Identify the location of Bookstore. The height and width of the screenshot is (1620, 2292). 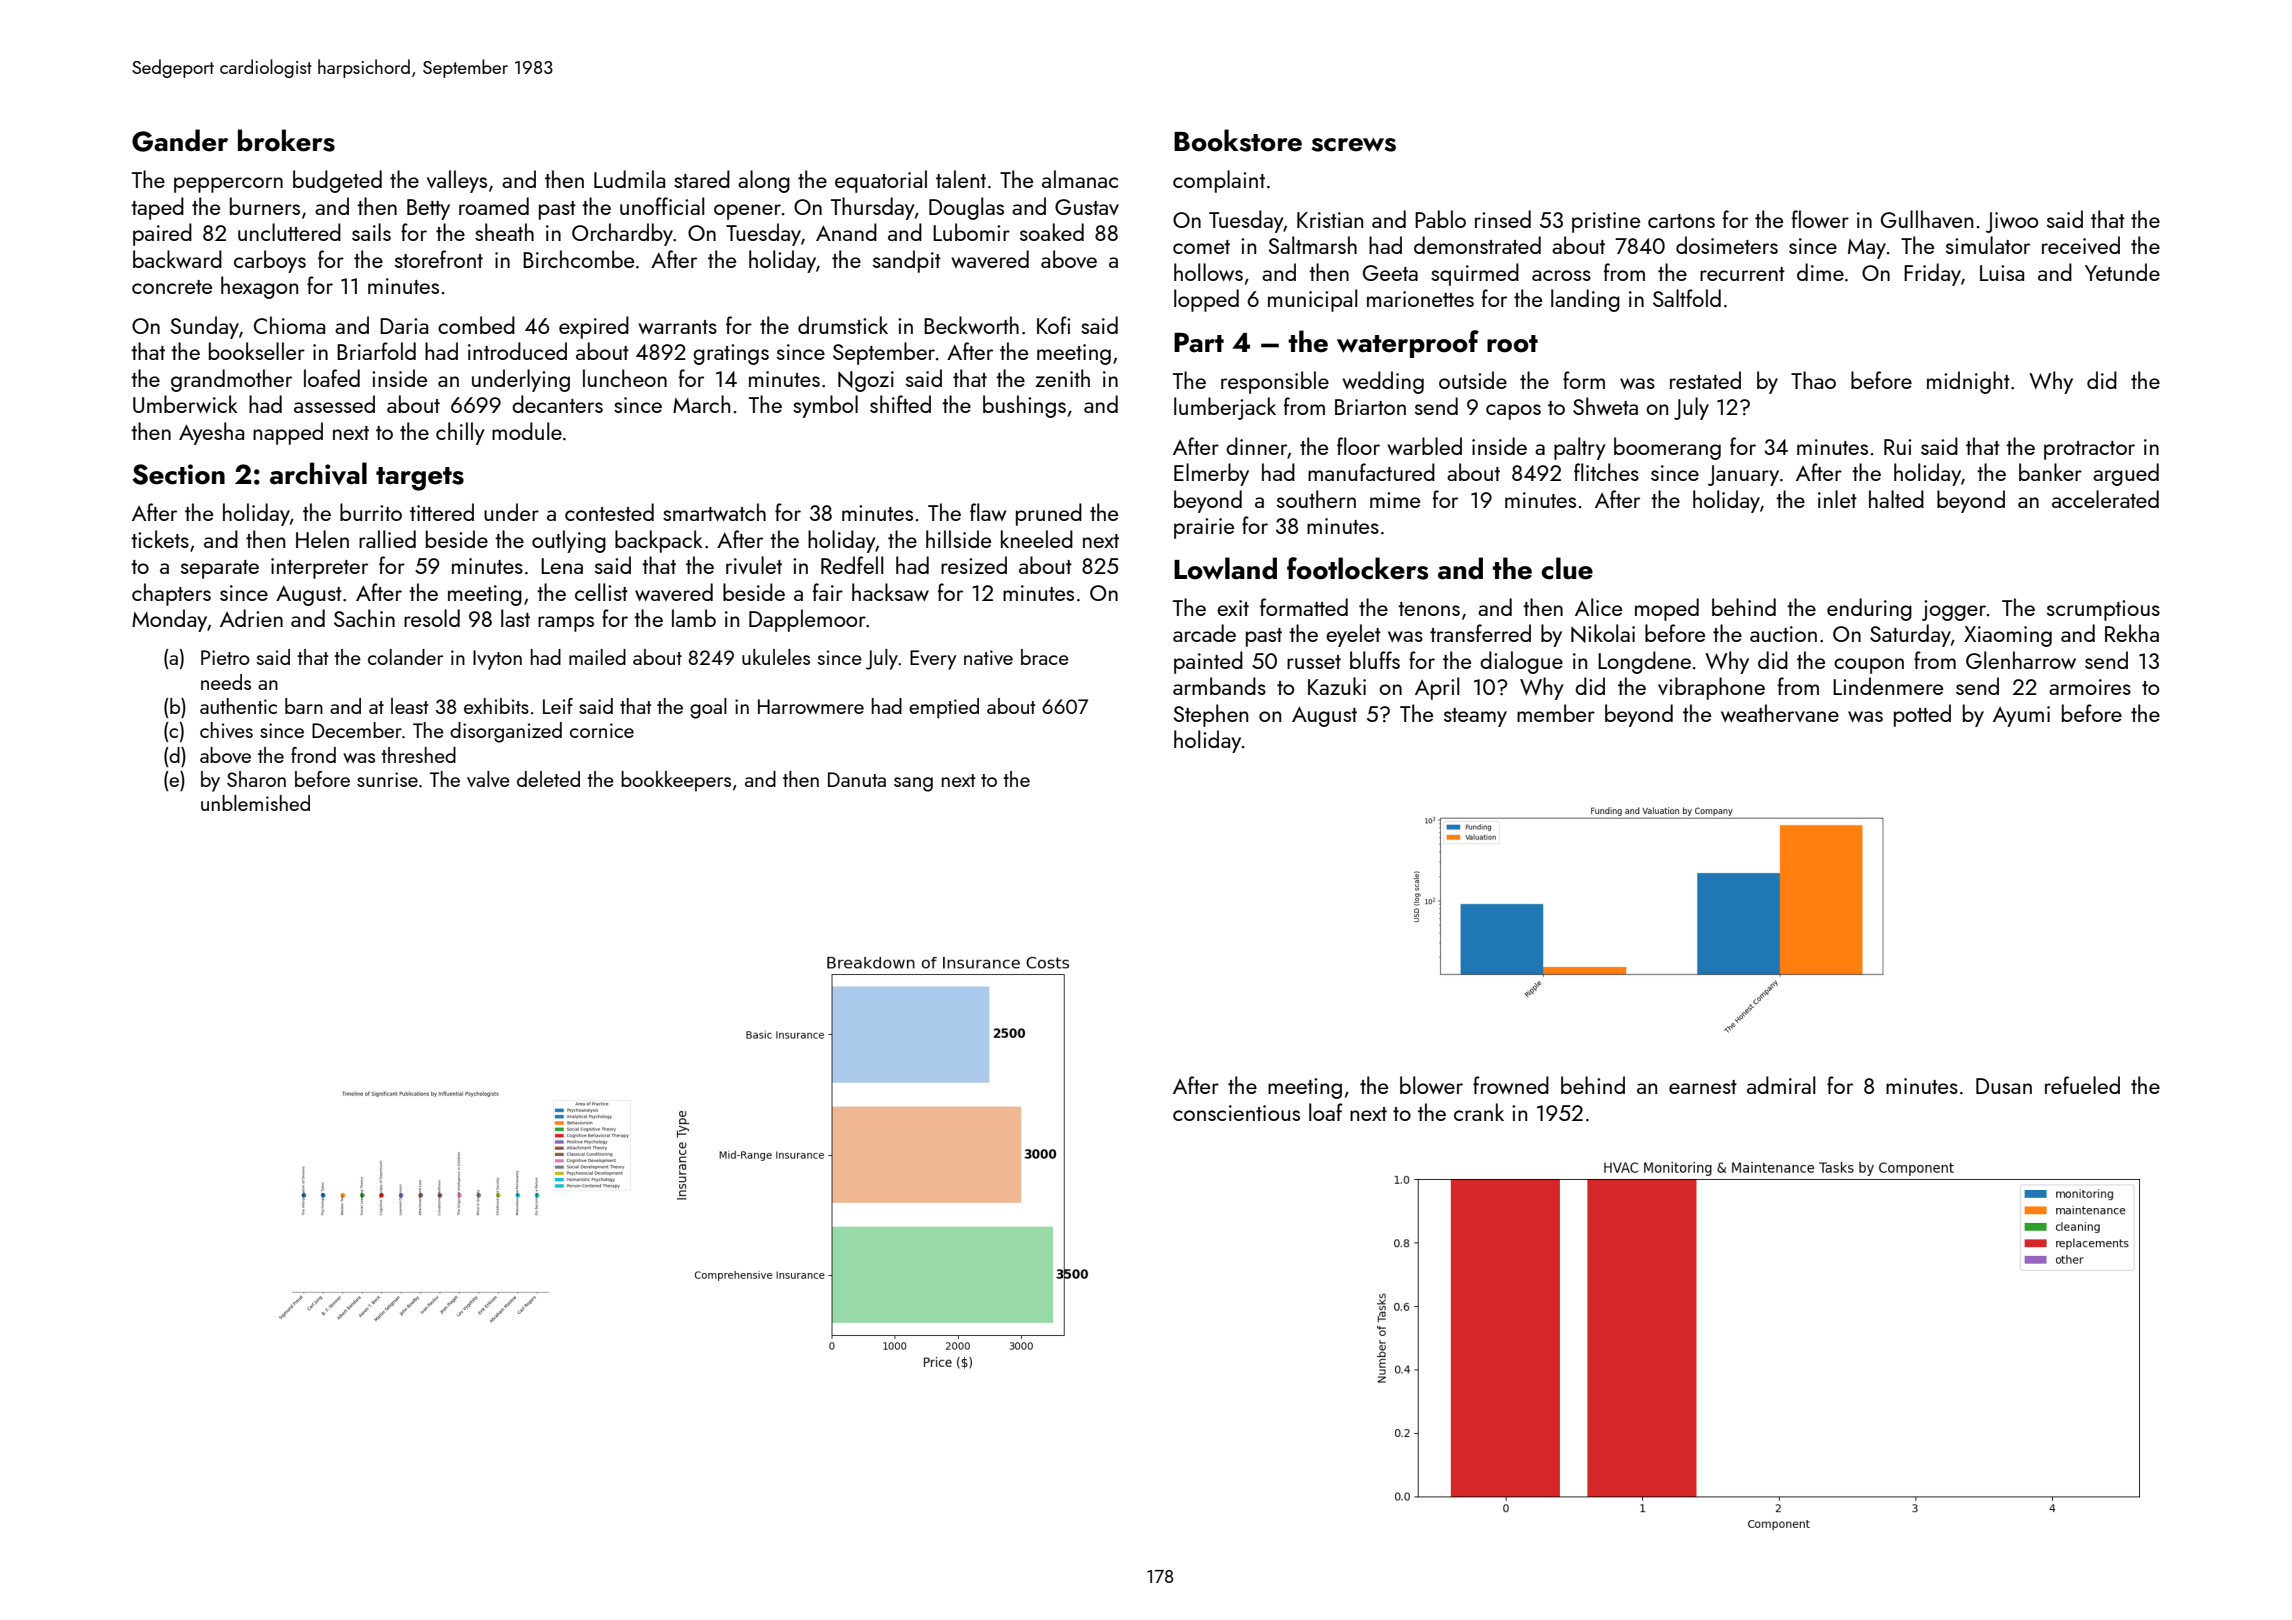
(1238, 140).
